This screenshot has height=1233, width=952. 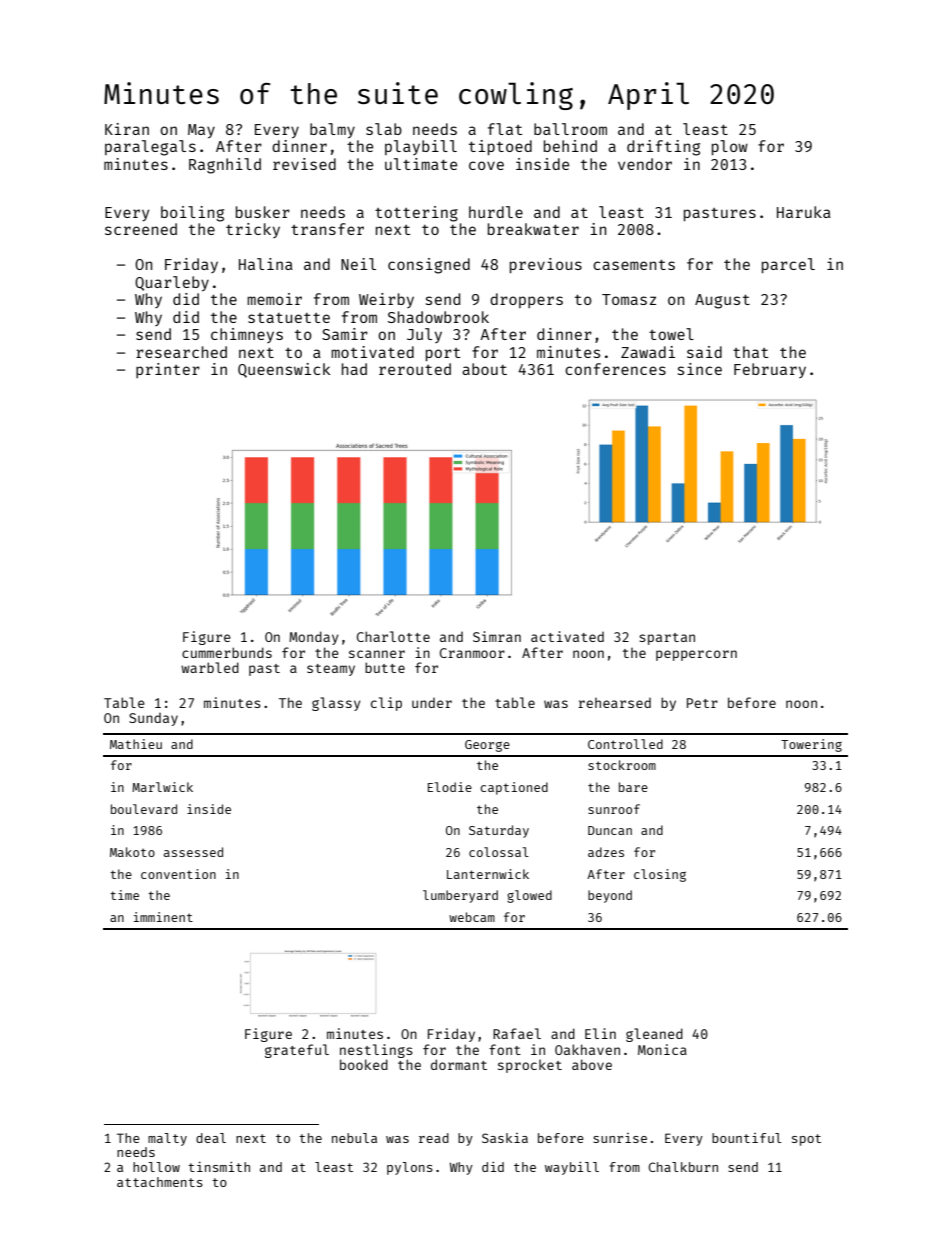 I want to click on that, so click(x=751, y=352).
